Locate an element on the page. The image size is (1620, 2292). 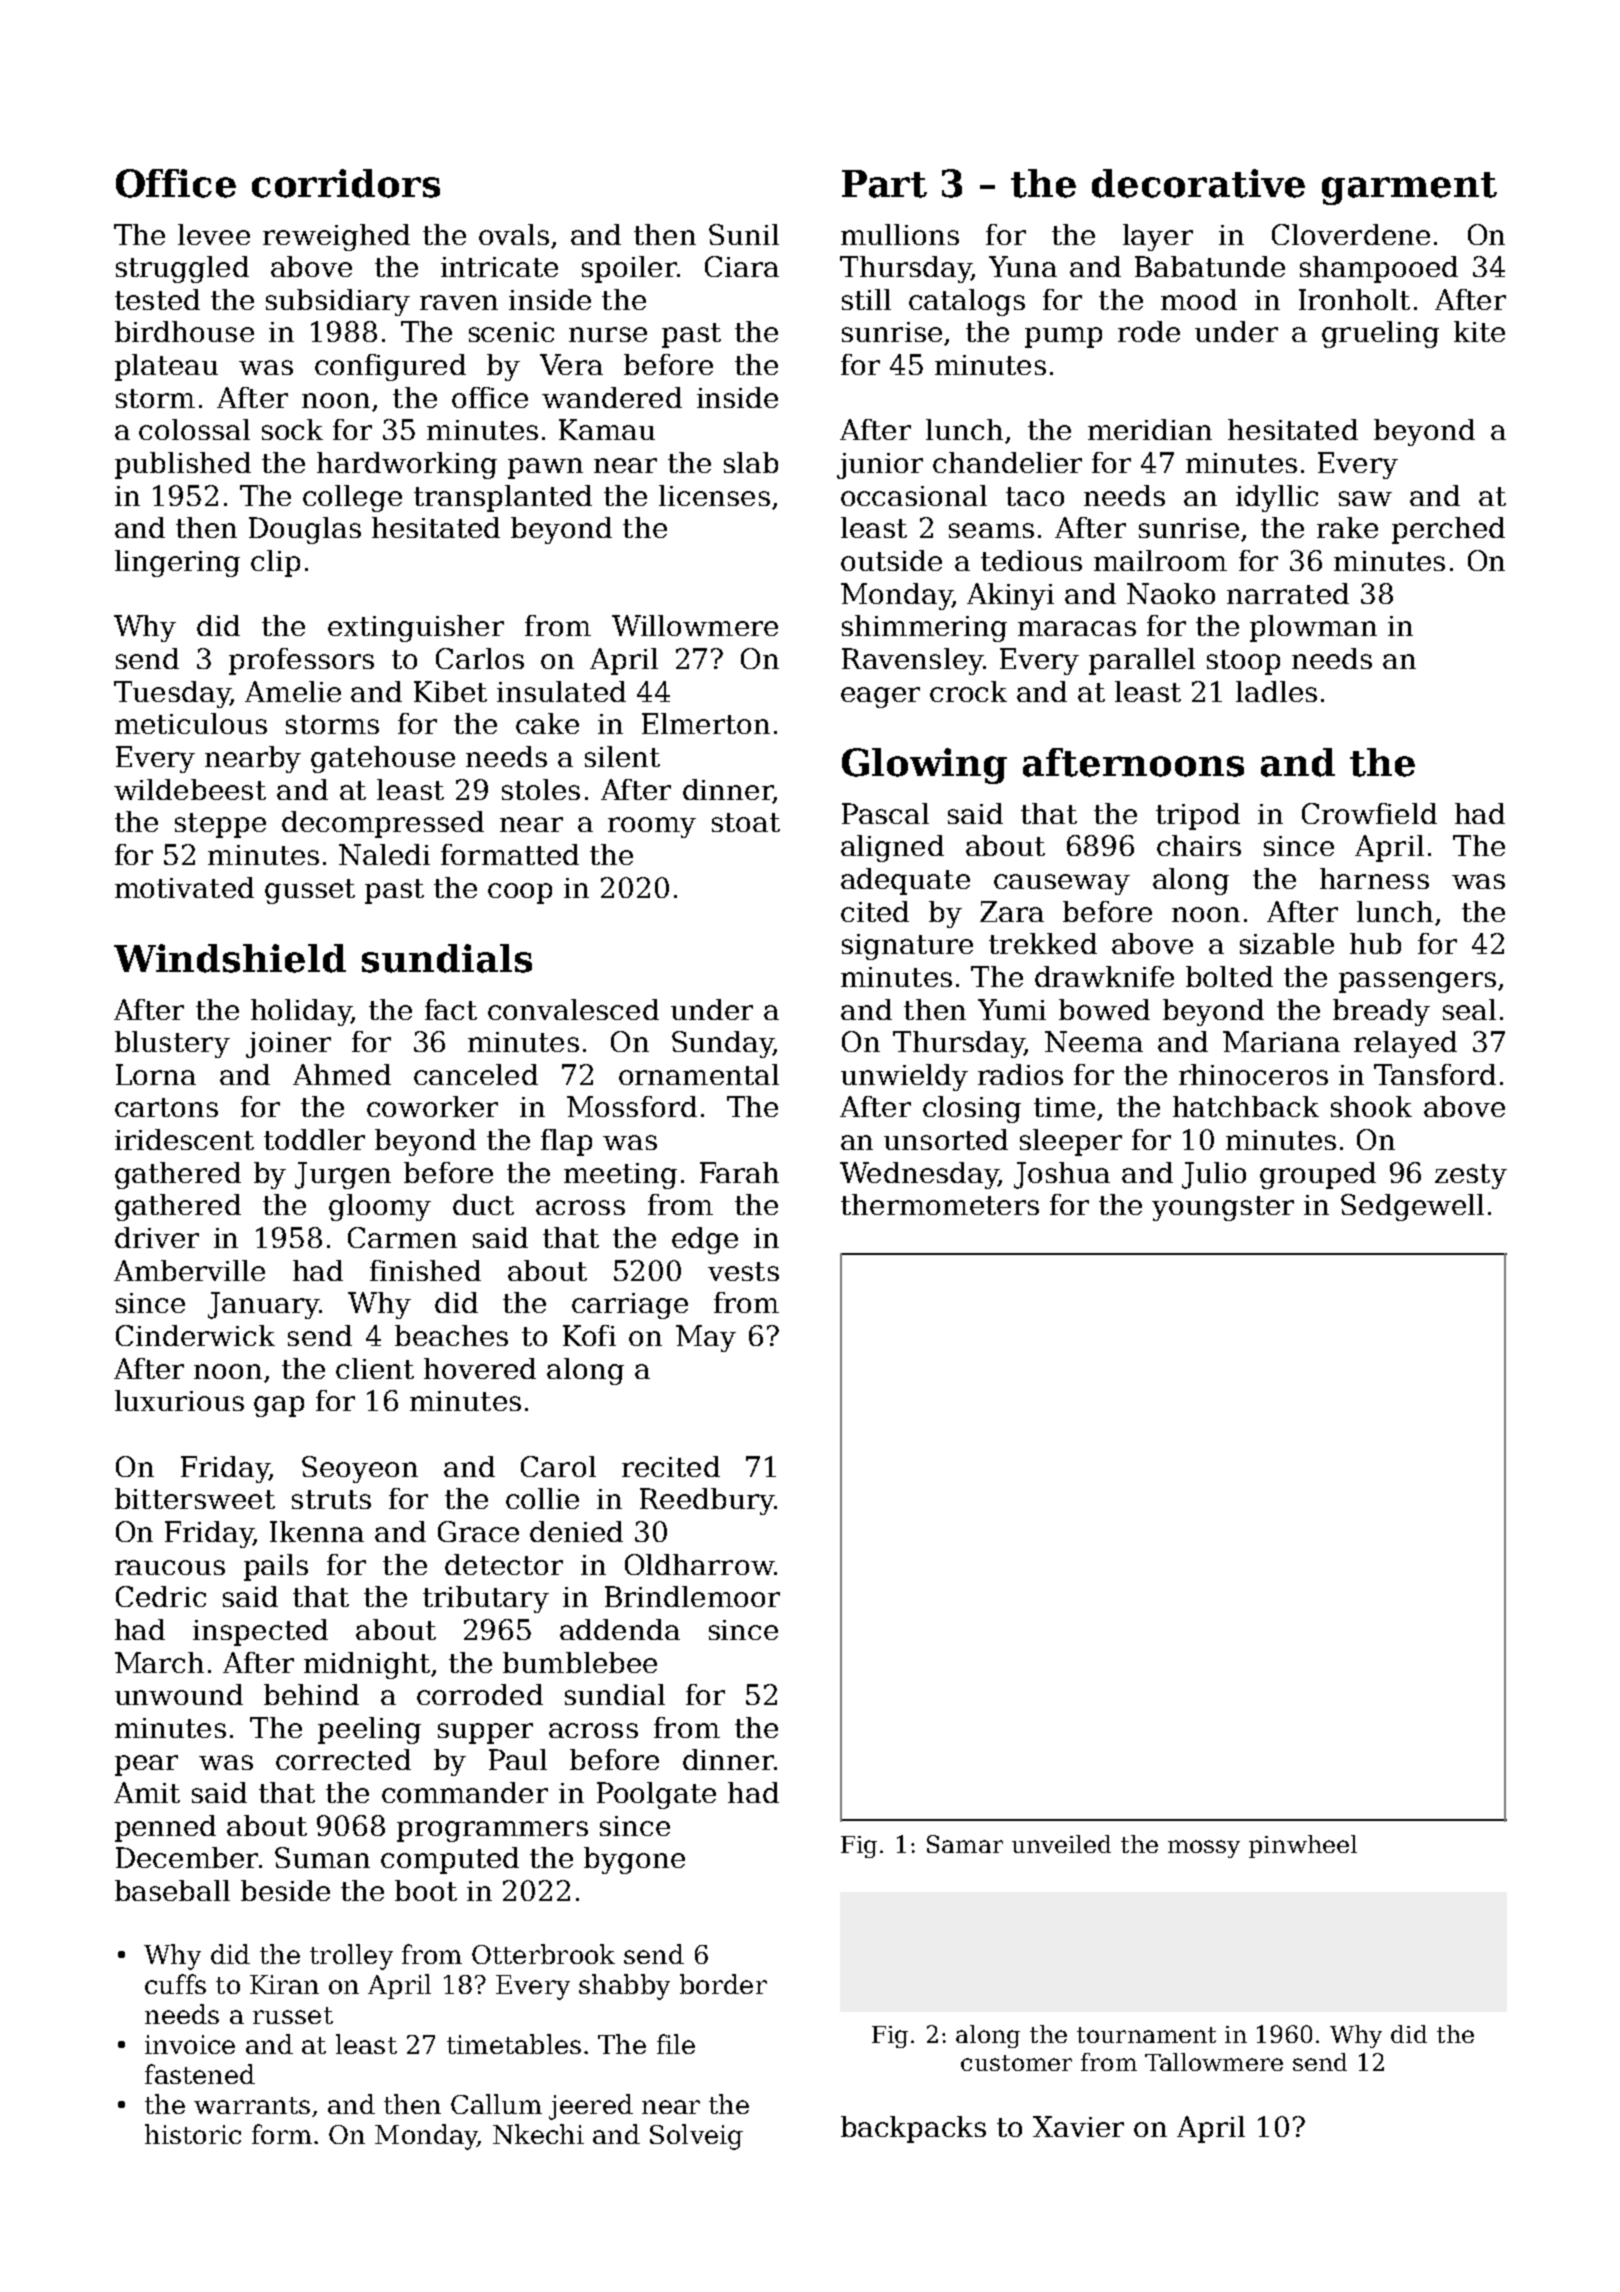
levee is located at coordinates (214, 234).
